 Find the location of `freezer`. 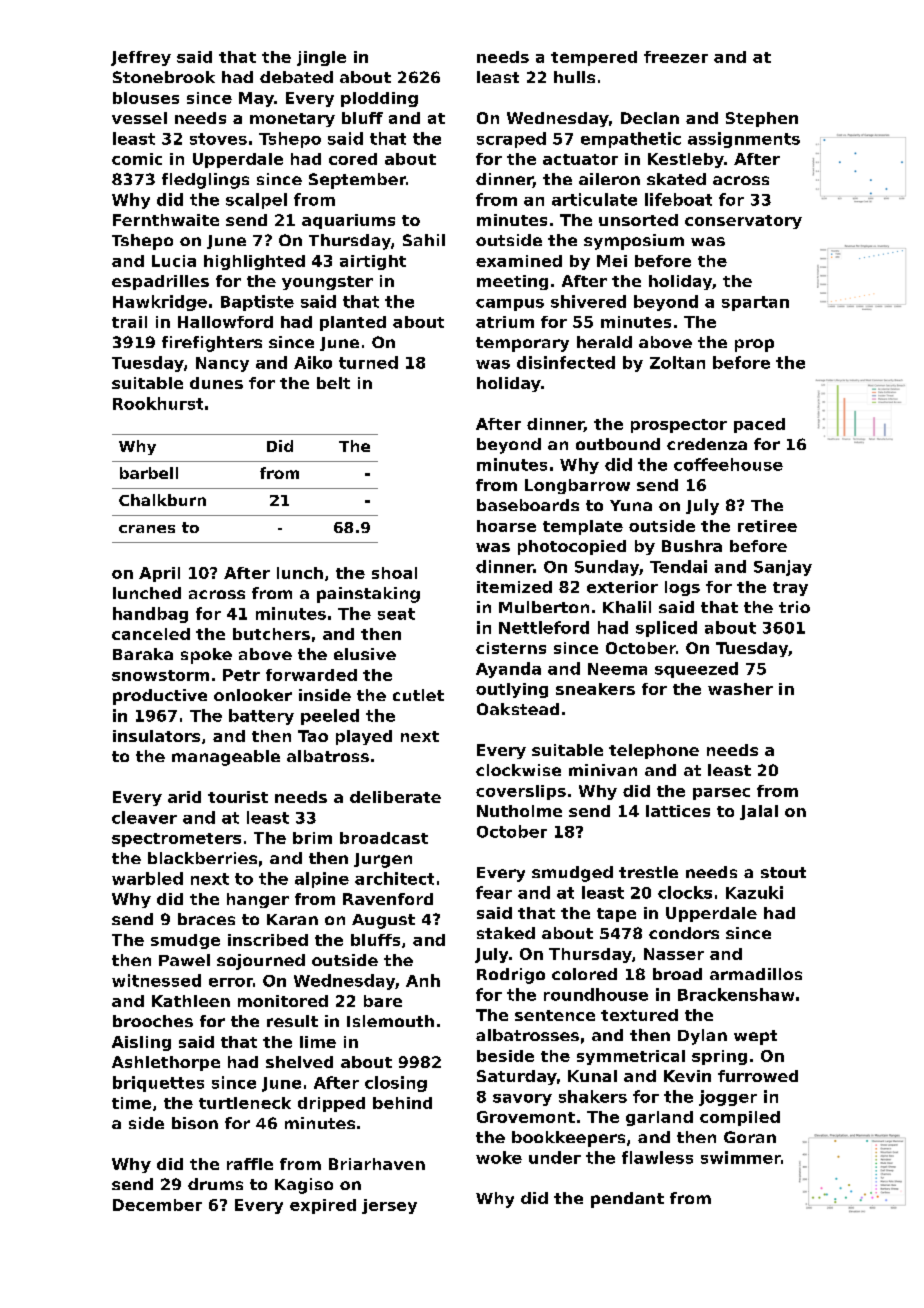

freezer is located at coordinates (676, 57).
